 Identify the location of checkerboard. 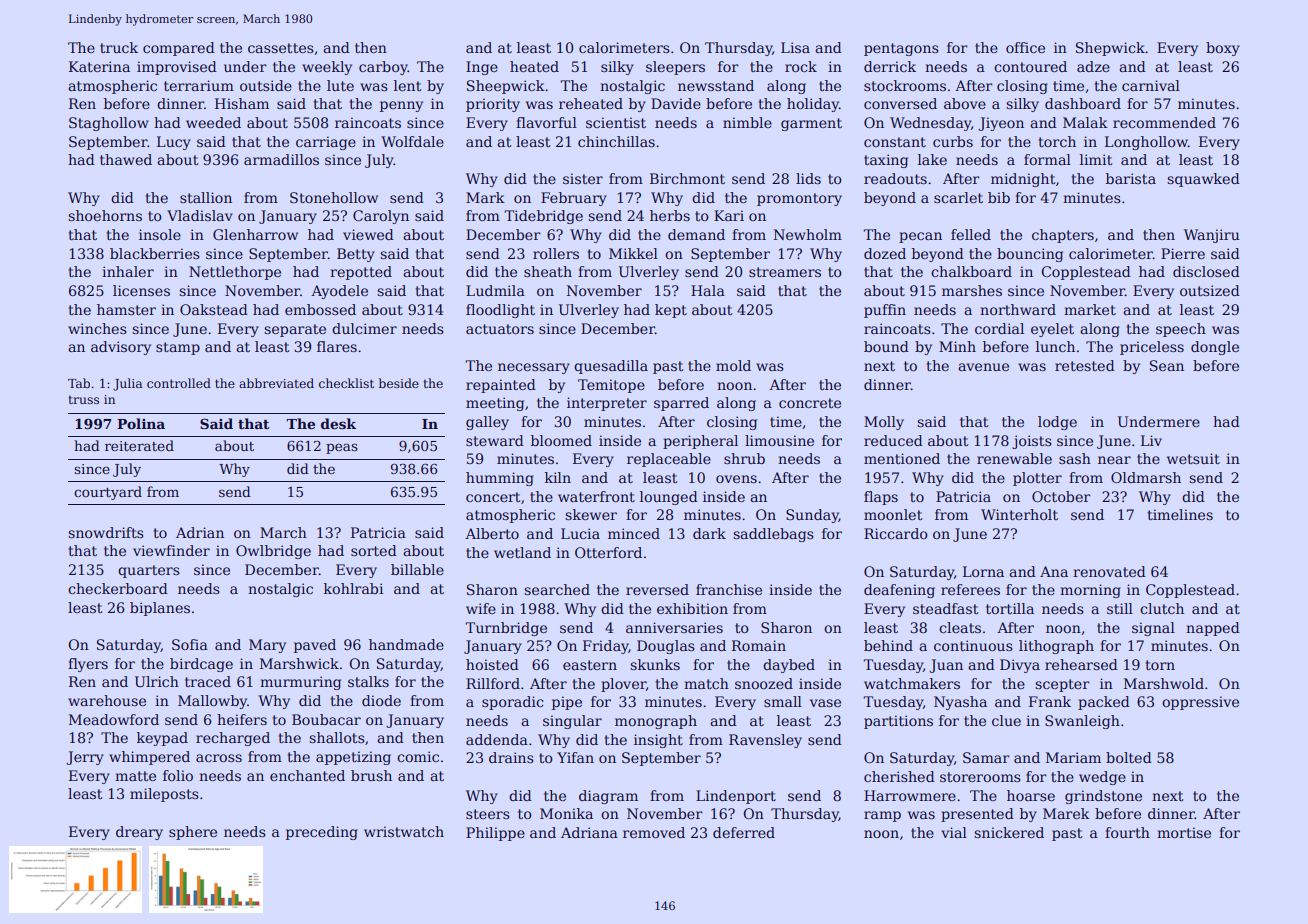
(118, 588).
